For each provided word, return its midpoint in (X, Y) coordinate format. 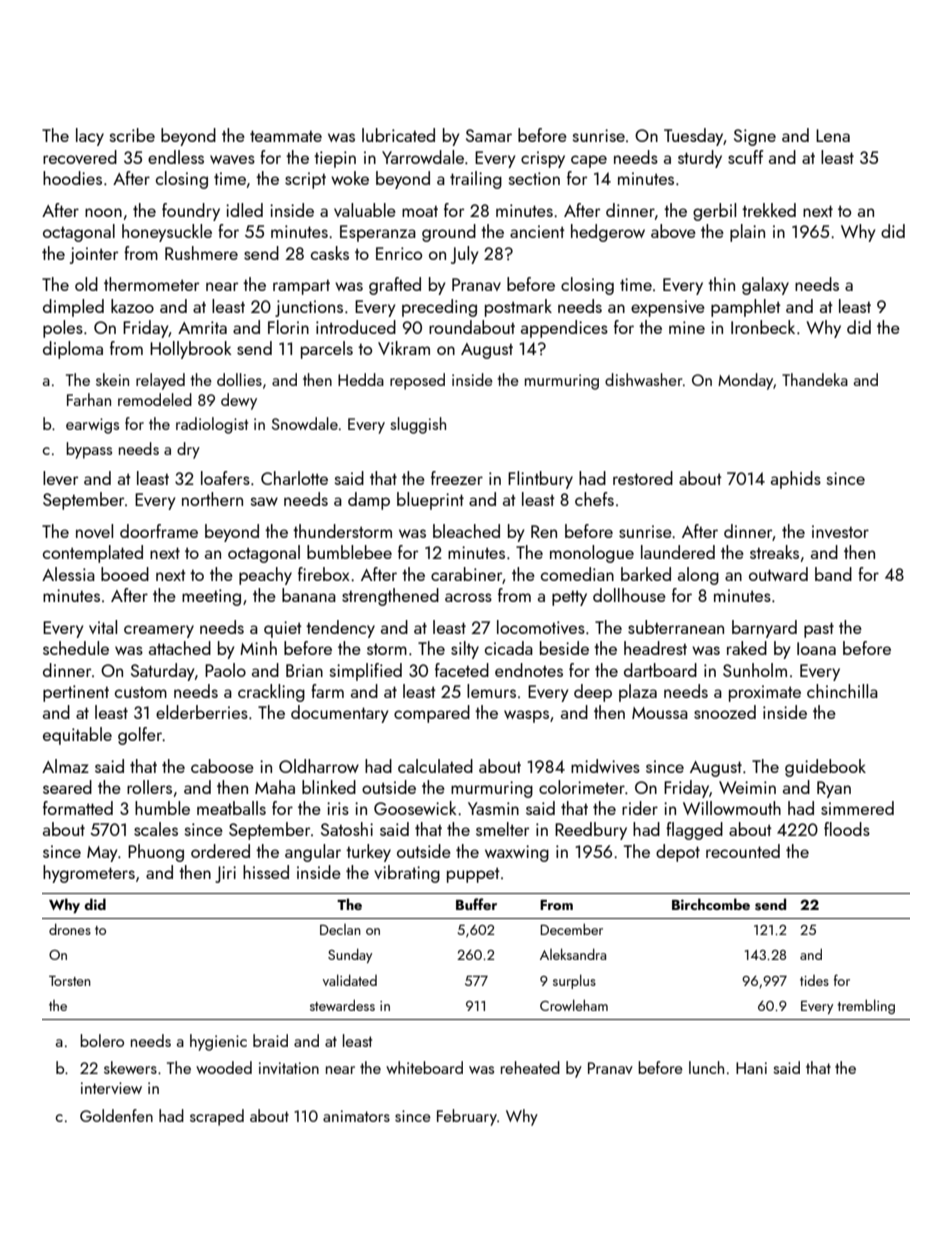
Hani (751, 1068)
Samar (489, 135)
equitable (77, 736)
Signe (755, 137)
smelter (503, 829)
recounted (743, 851)
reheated (530, 1067)
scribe (132, 135)
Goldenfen (116, 1115)
